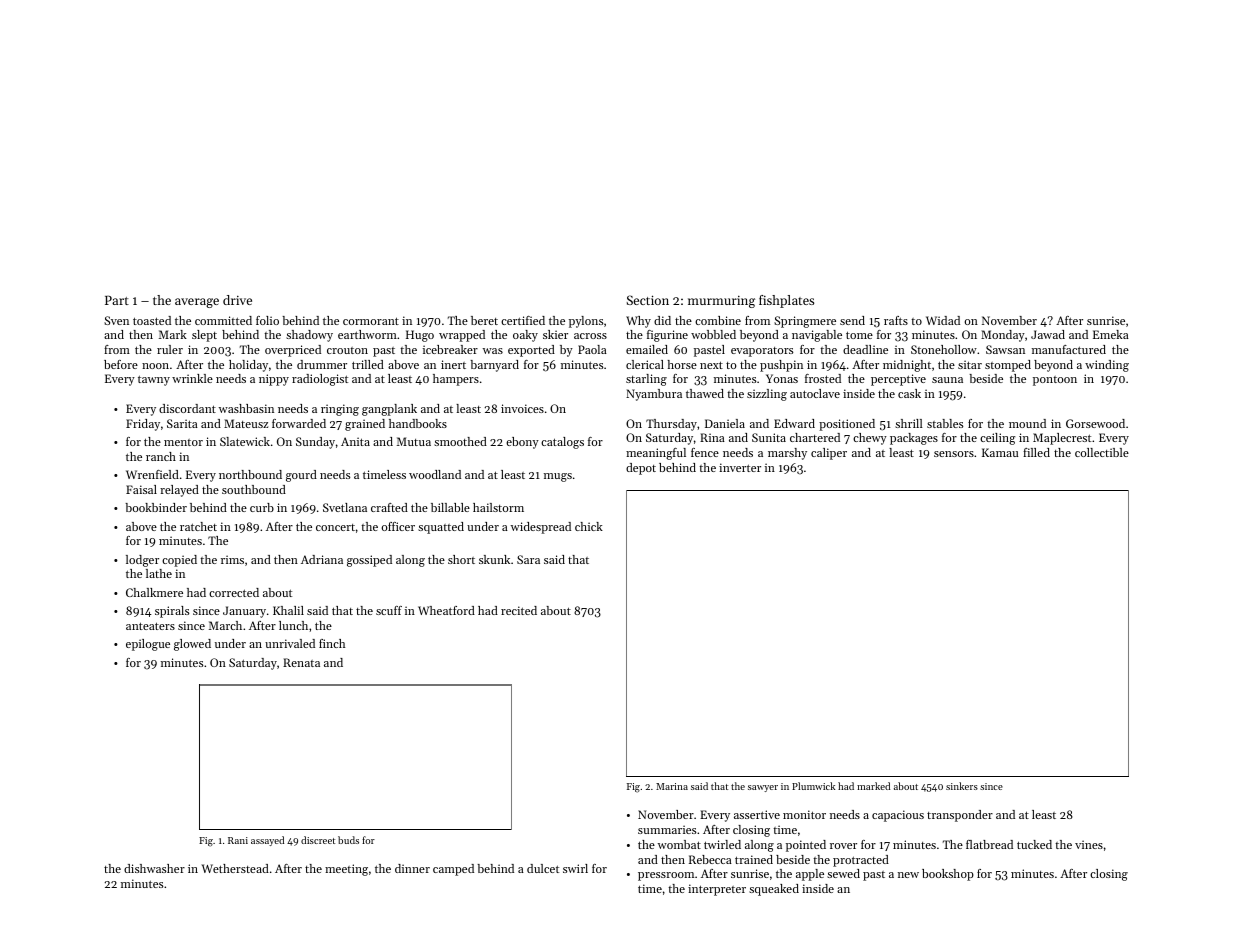 The image size is (1233, 952). What do you see at coordinates (648, 300) in the image?
I see `Section` at bounding box center [648, 300].
